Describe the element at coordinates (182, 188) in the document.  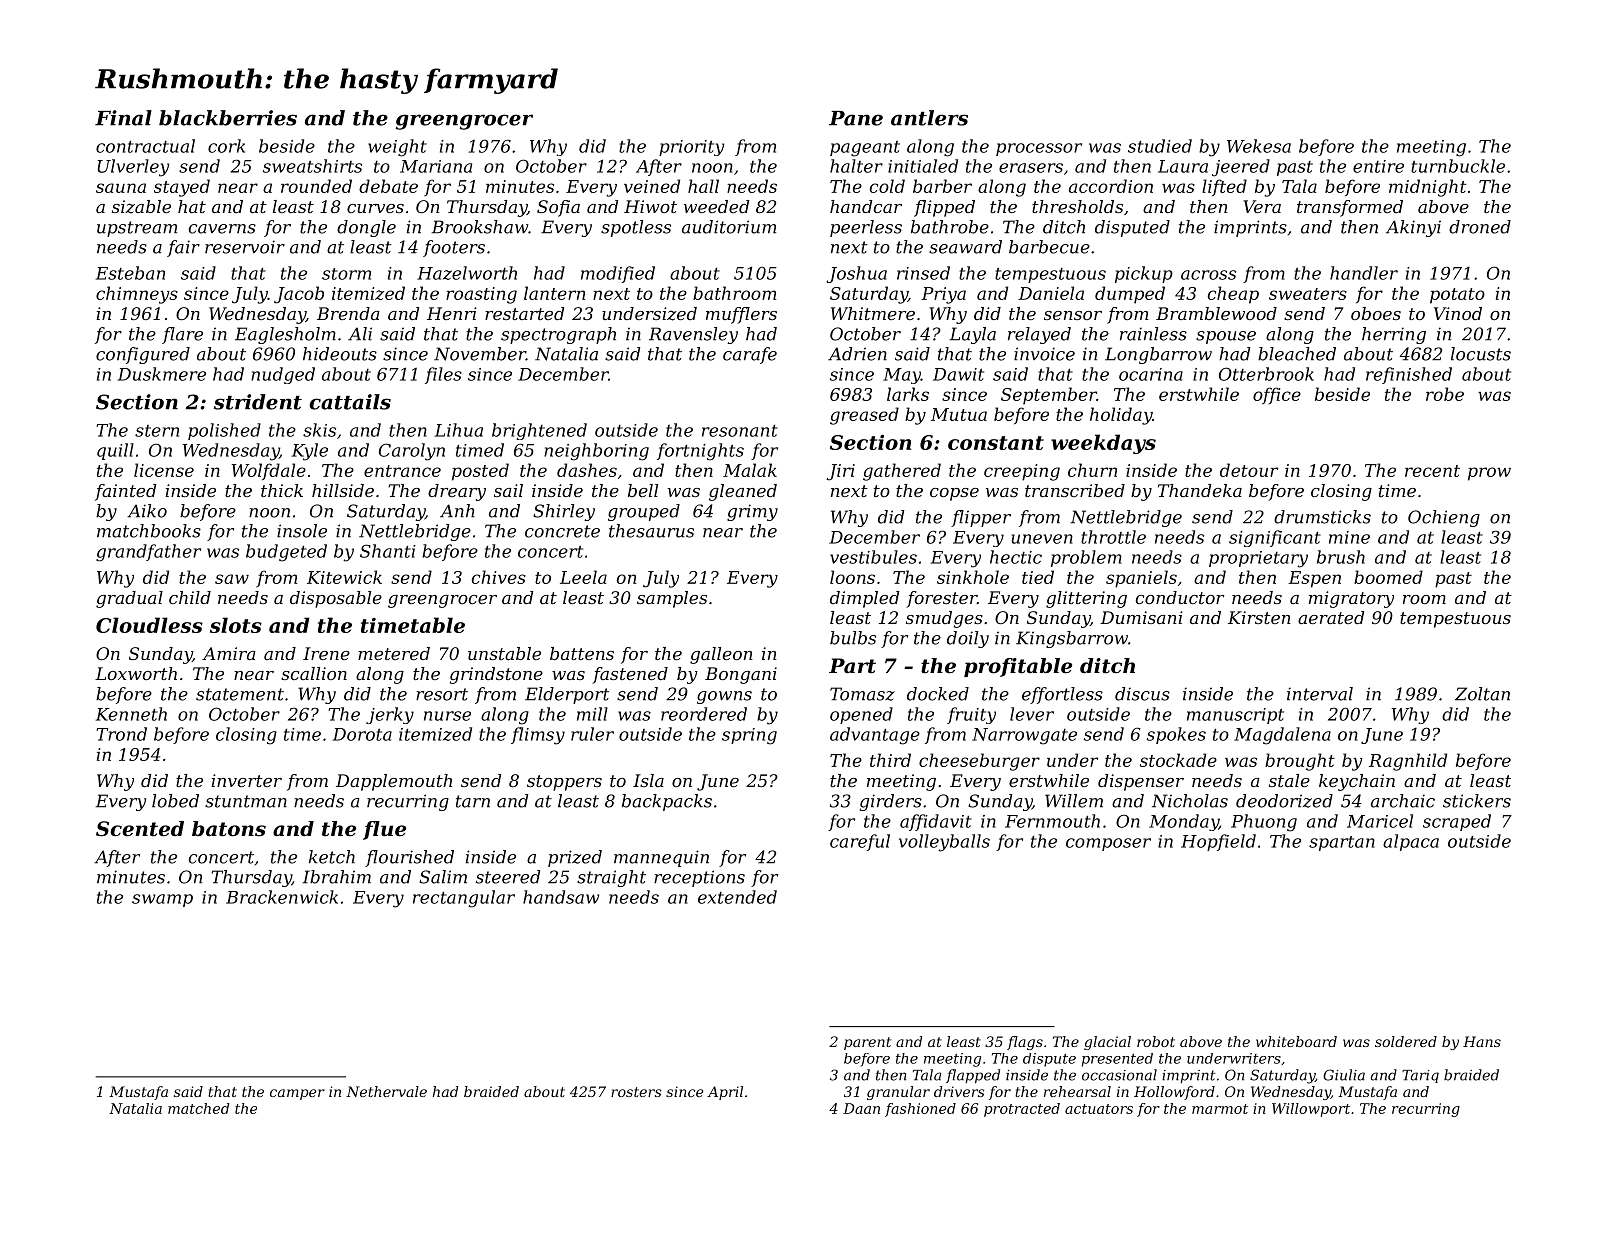
I see `stayed` at that location.
